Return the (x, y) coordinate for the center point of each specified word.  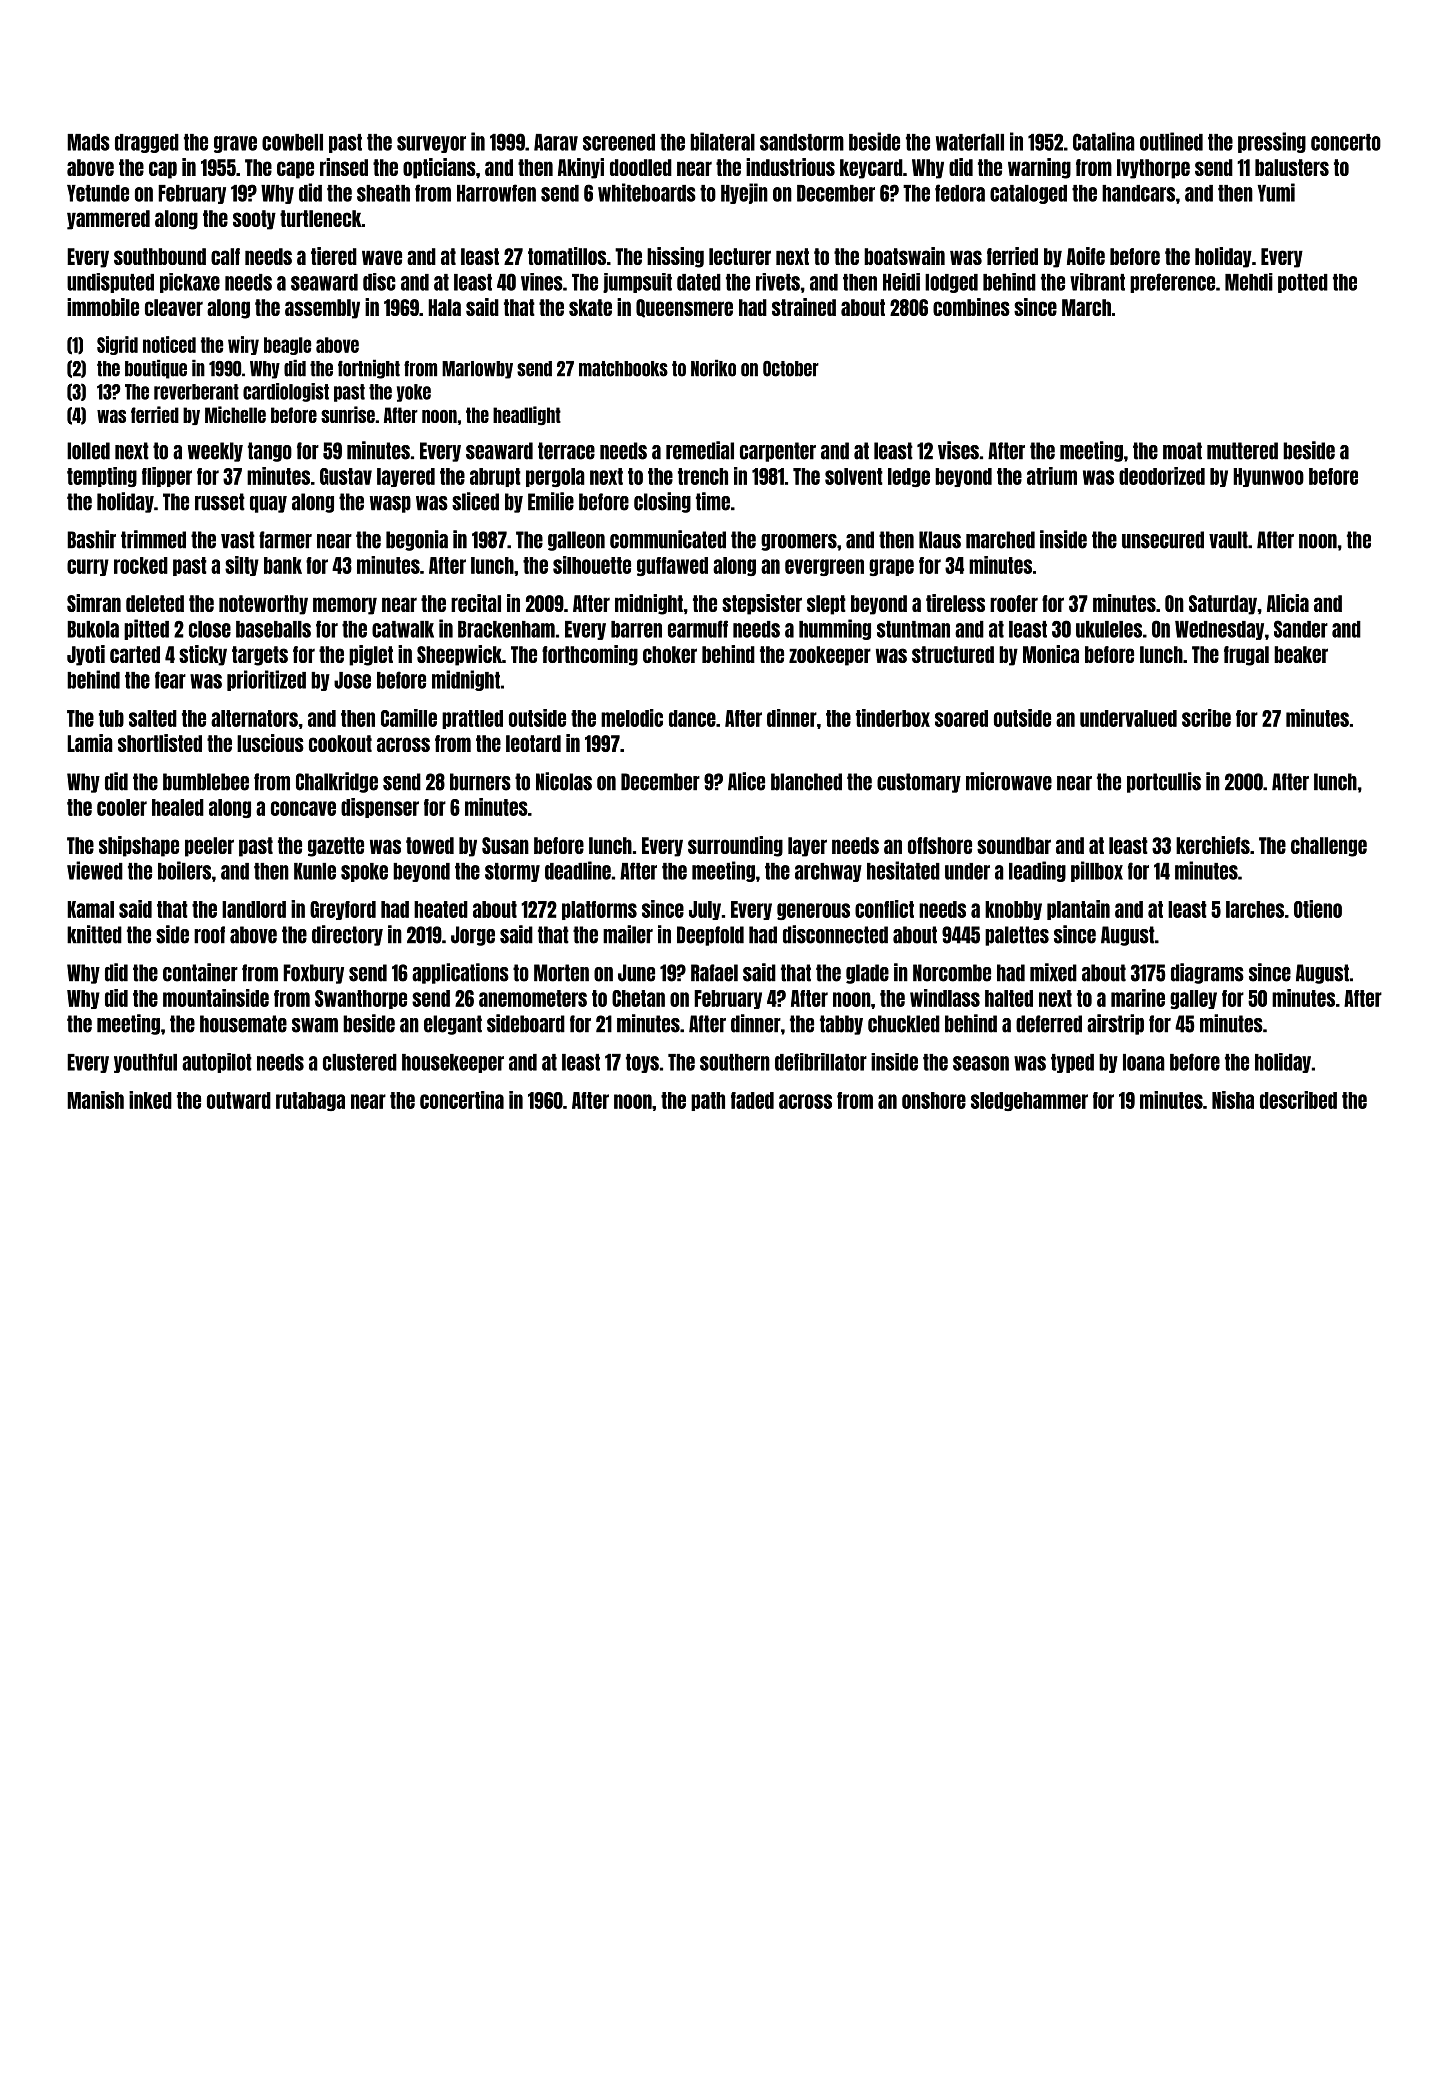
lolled (88, 451)
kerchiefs (1213, 845)
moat (1182, 451)
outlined (1171, 141)
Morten (561, 973)
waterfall (970, 142)
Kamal (90, 909)
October (791, 369)
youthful (145, 1063)
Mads (88, 142)
